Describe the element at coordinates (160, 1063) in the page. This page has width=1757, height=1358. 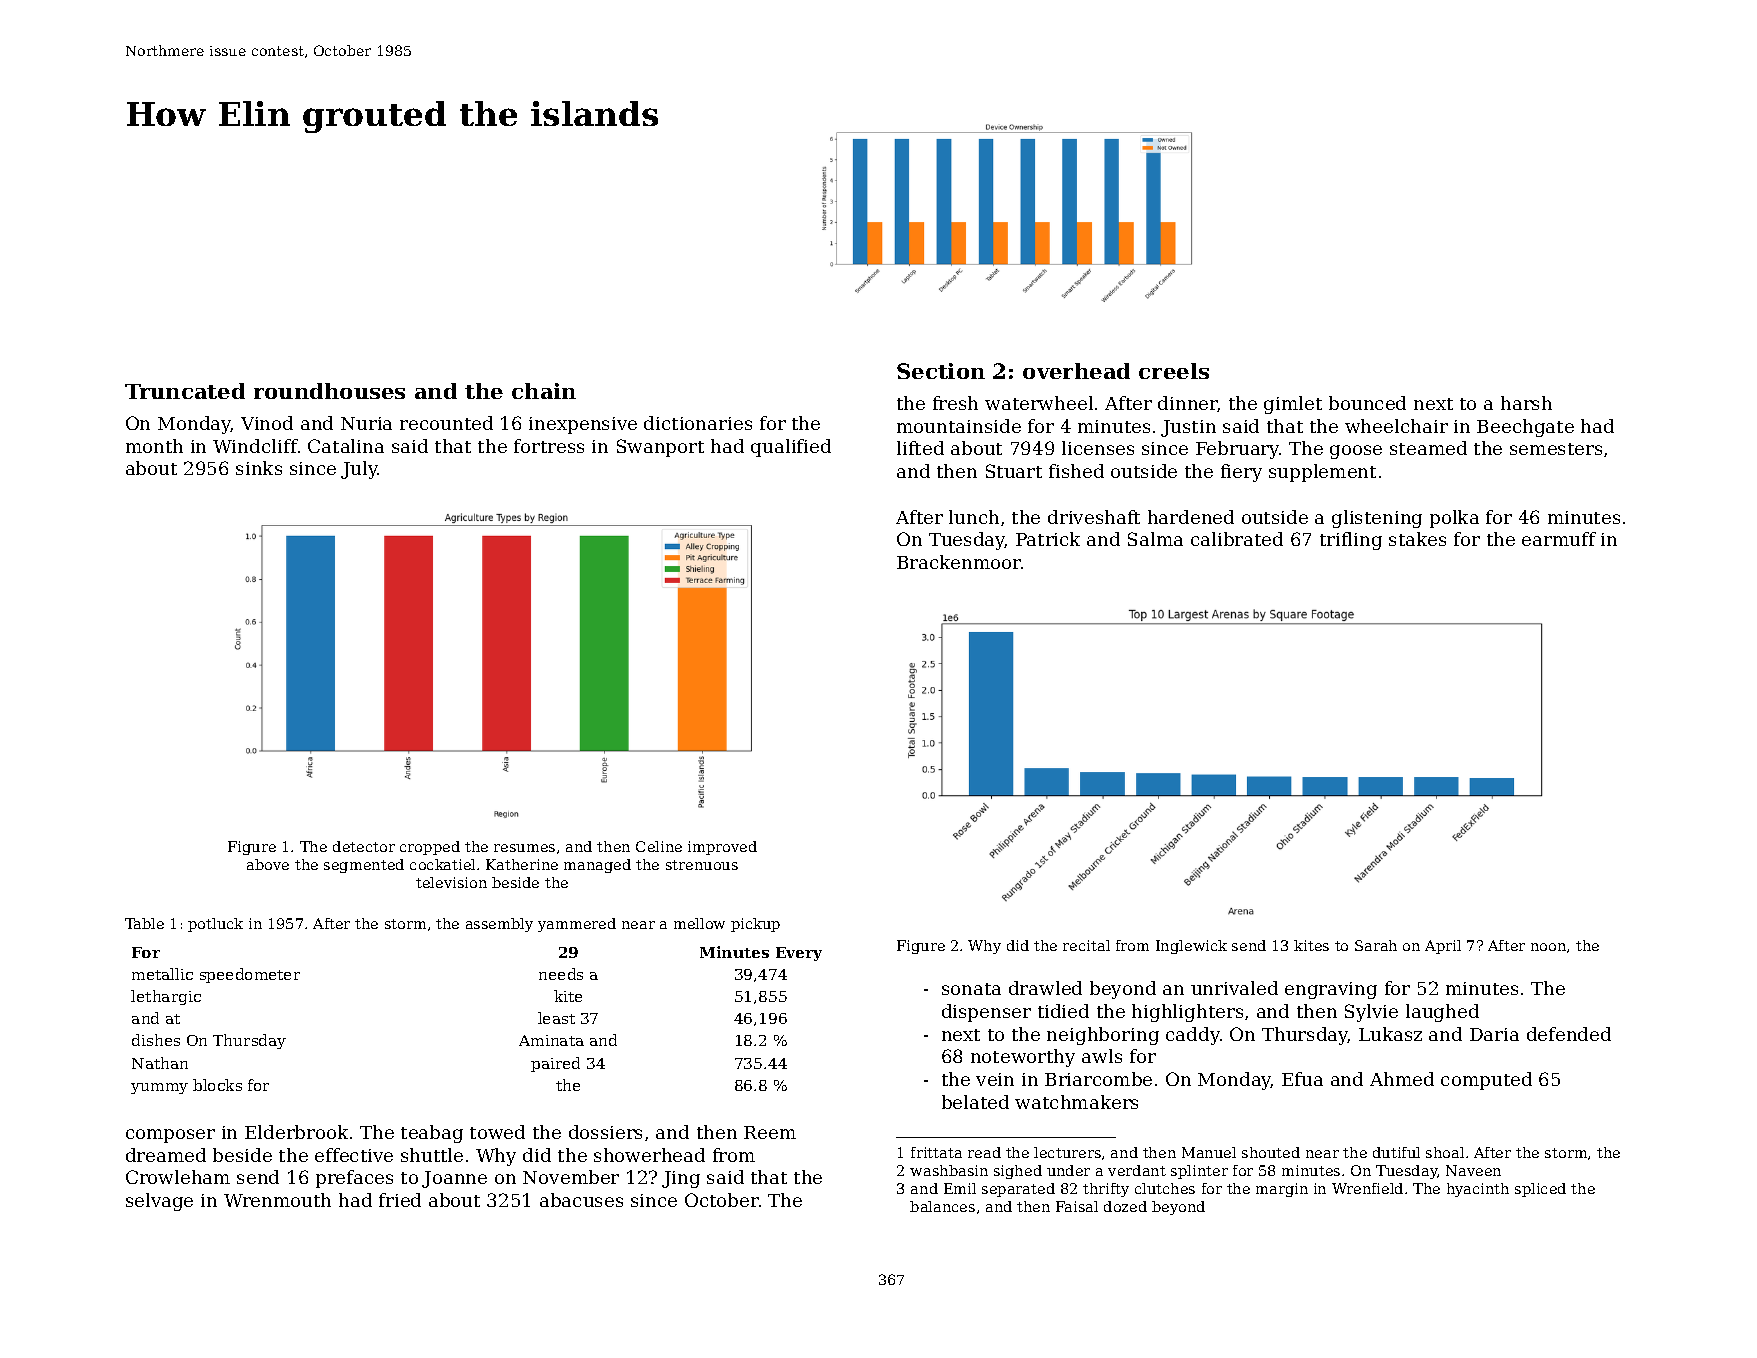
I see `Nathan` at that location.
